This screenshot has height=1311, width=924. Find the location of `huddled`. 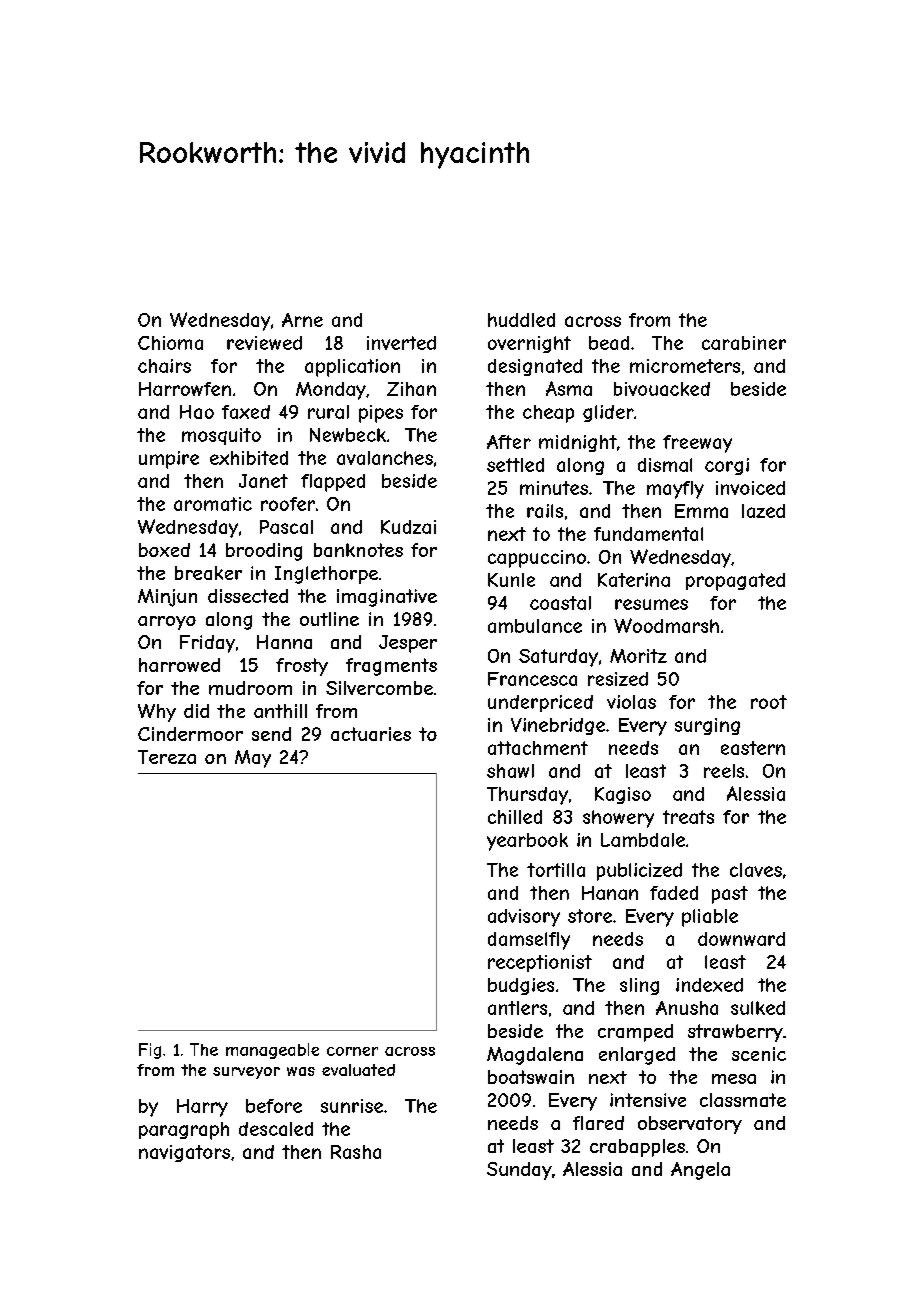

huddled is located at coordinates (521, 320).
